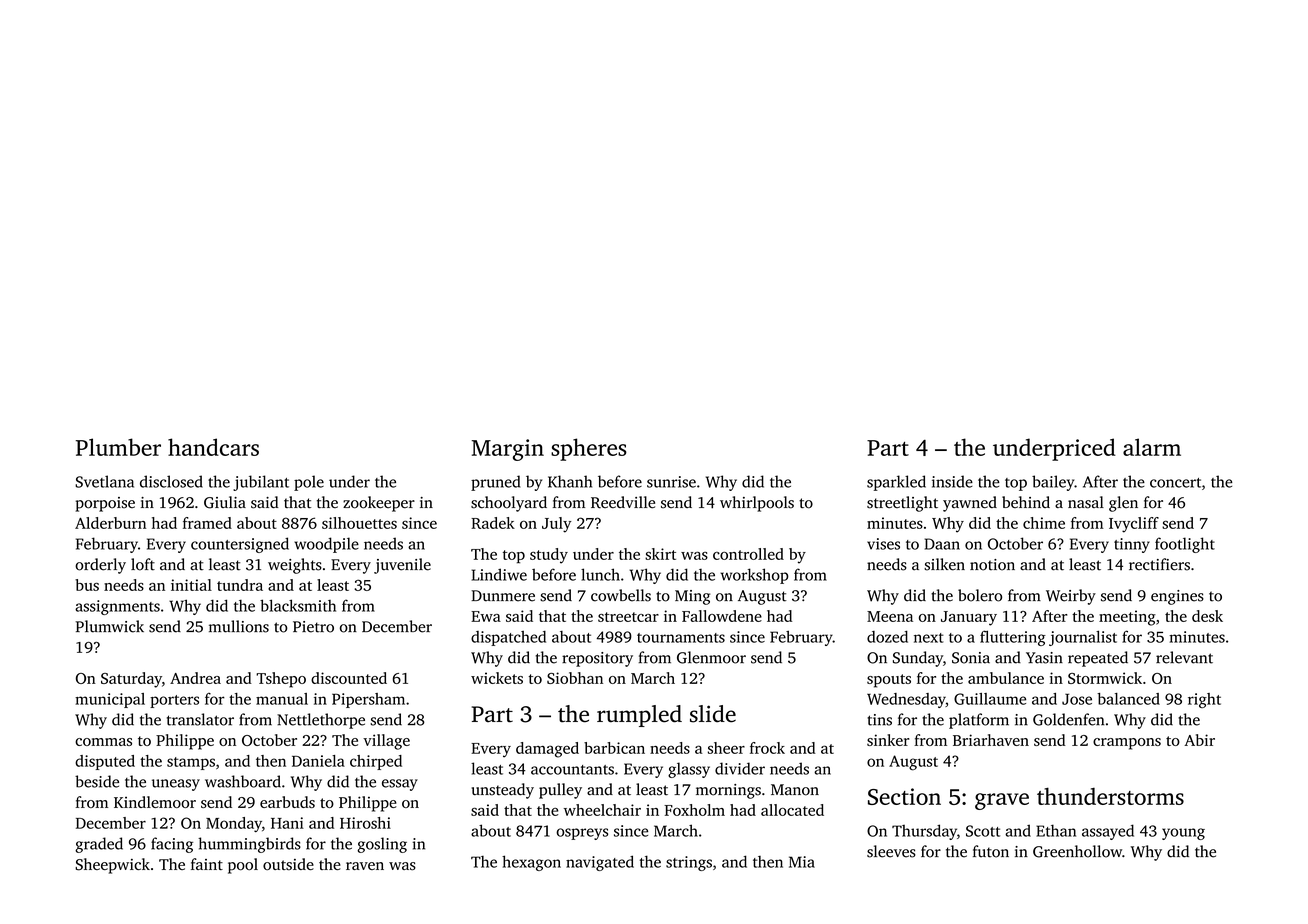 Image resolution: width=1308 pixels, height=924 pixels. I want to click on handcars, so click(213, 447).
